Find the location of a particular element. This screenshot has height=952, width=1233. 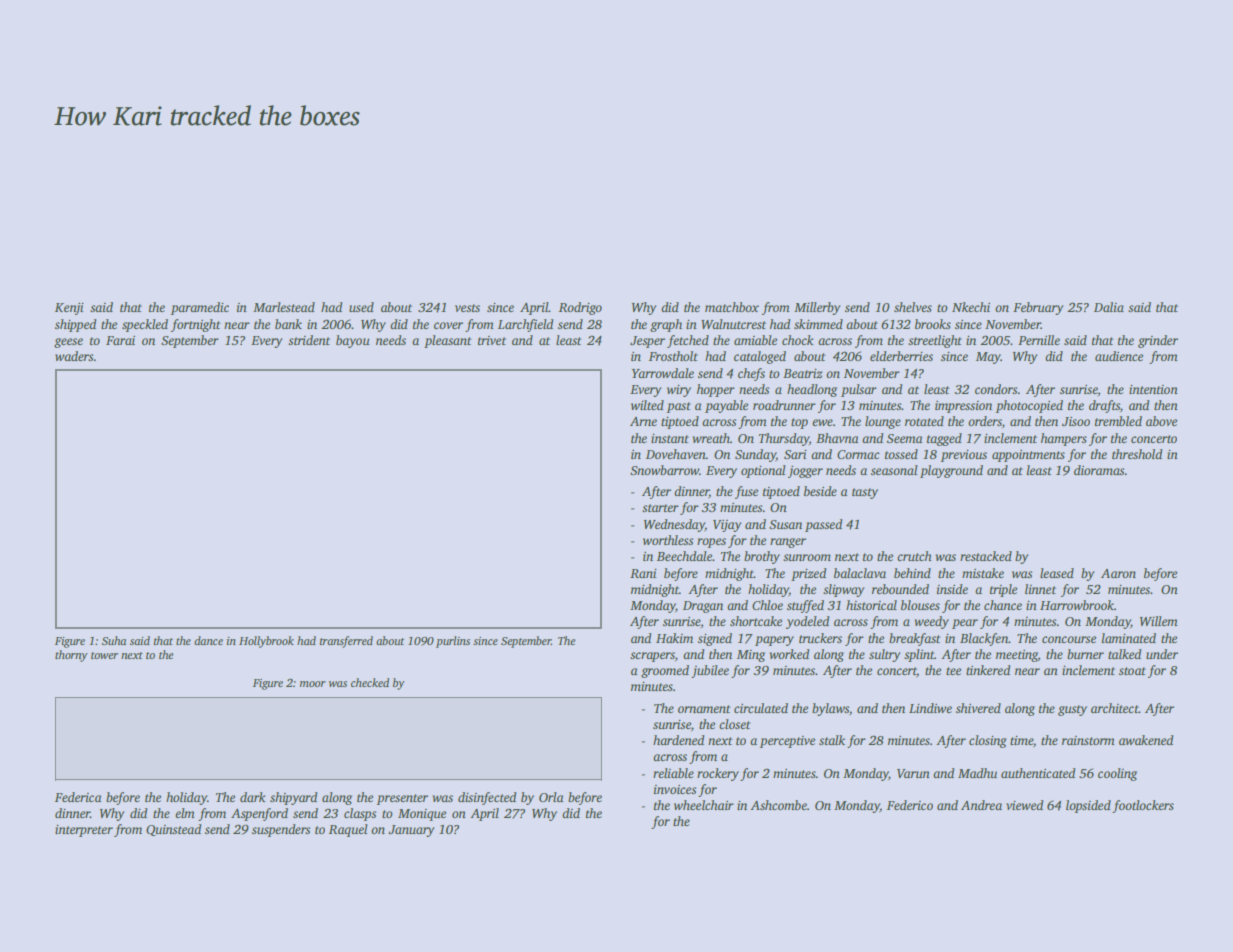

Arne is located at coordinates (643, 421).
